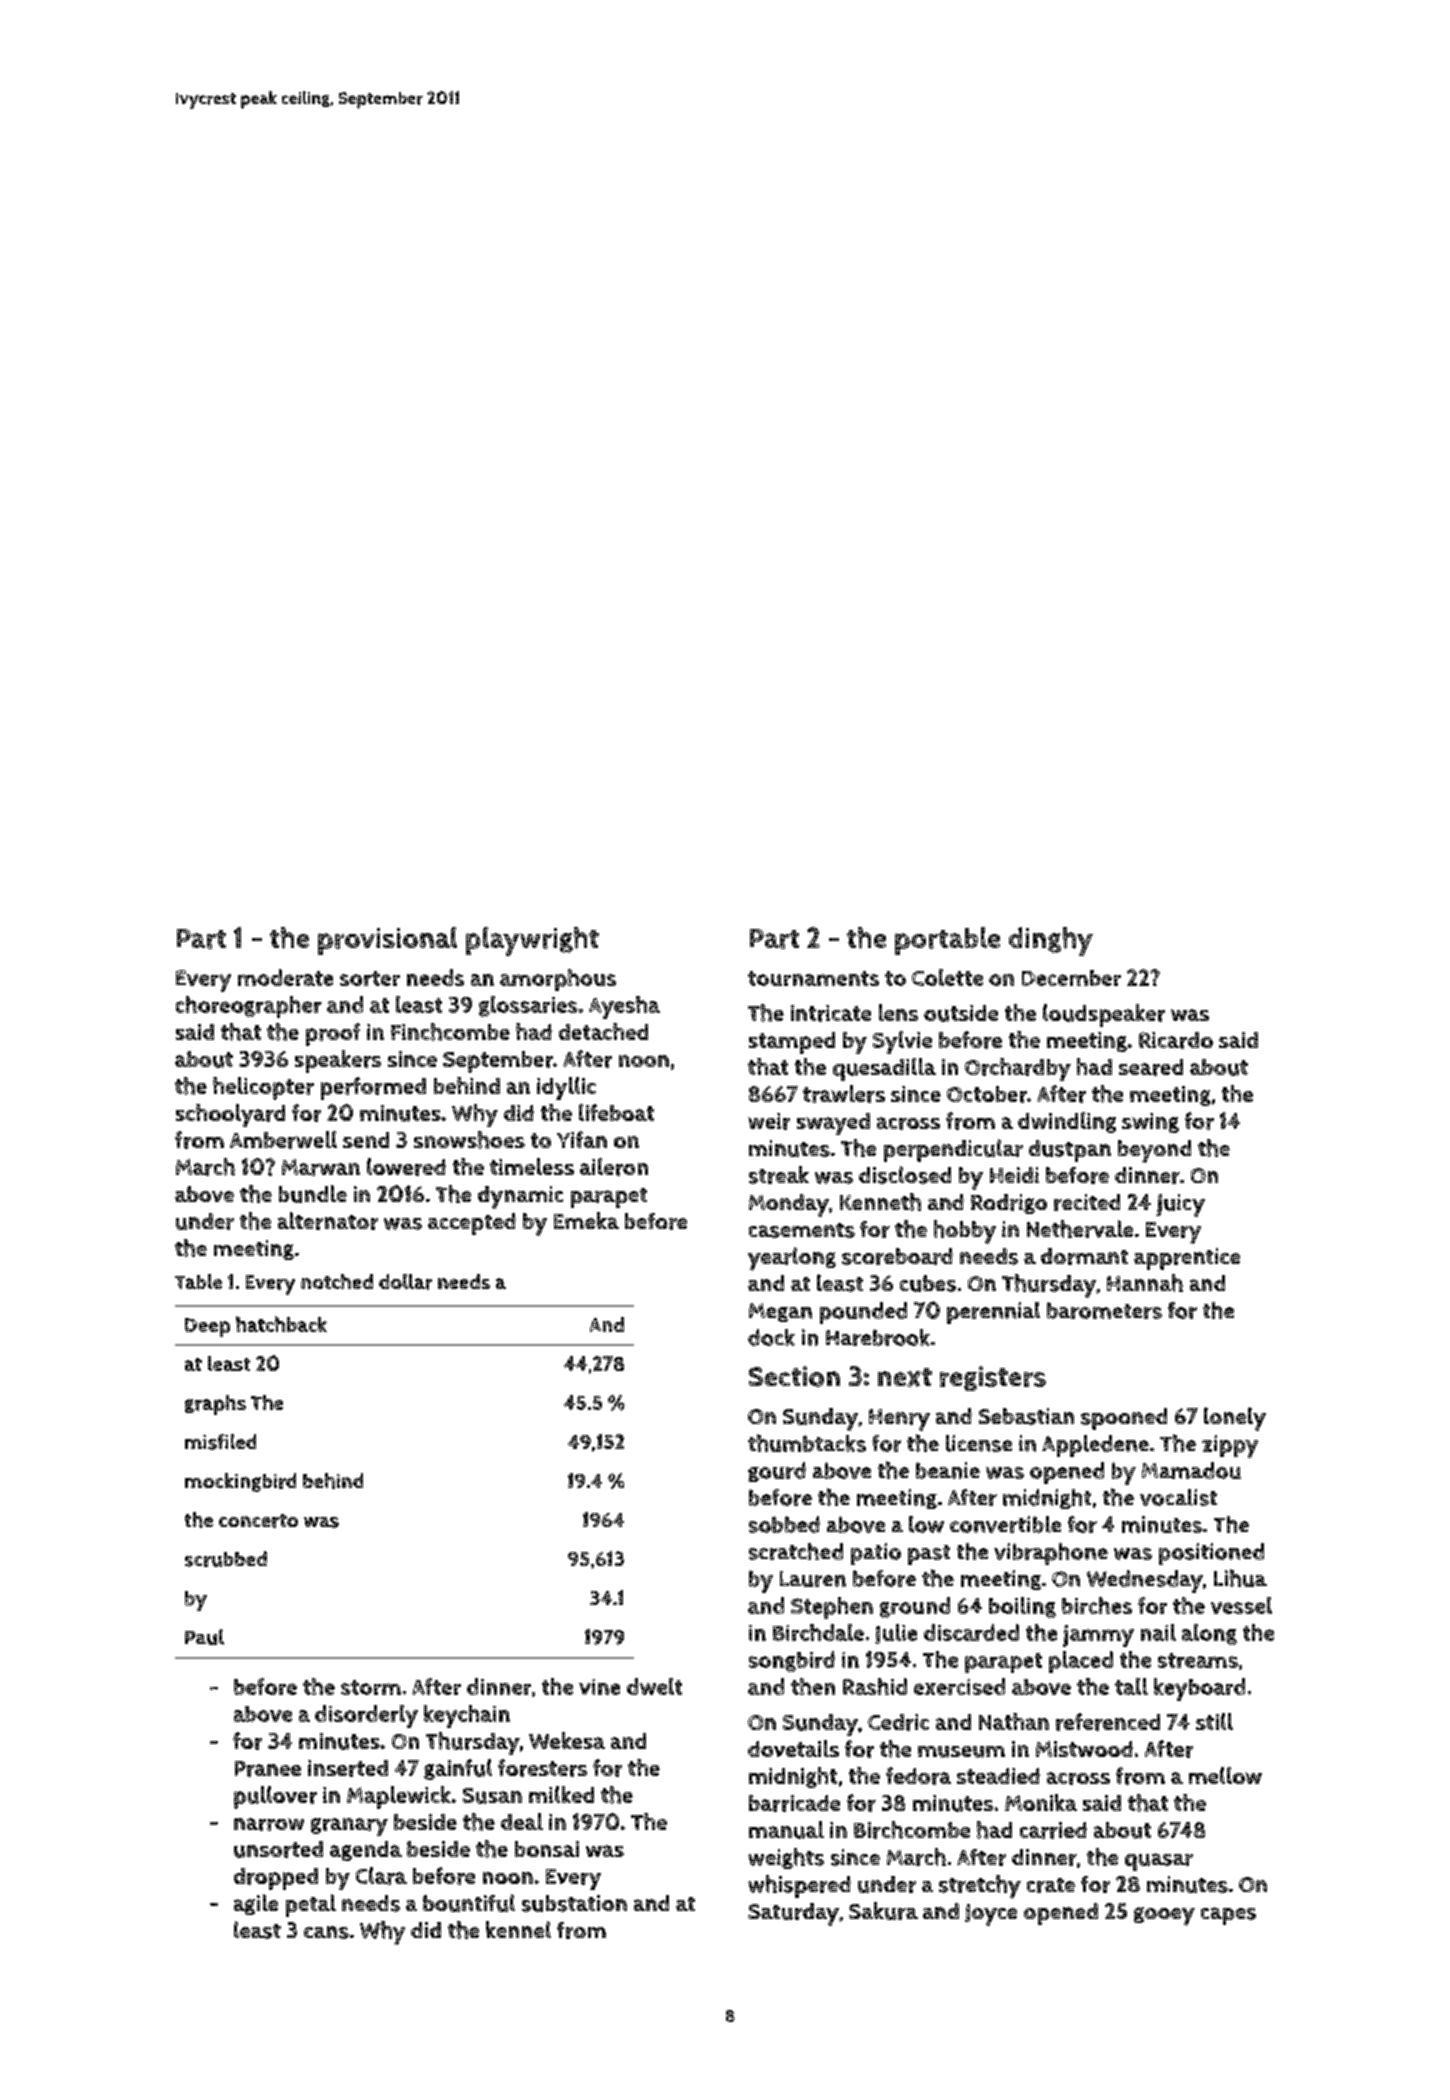 The height and width of the screenshot is (2100, 1450). I want to click on mellow, so click(1225, 1775).
